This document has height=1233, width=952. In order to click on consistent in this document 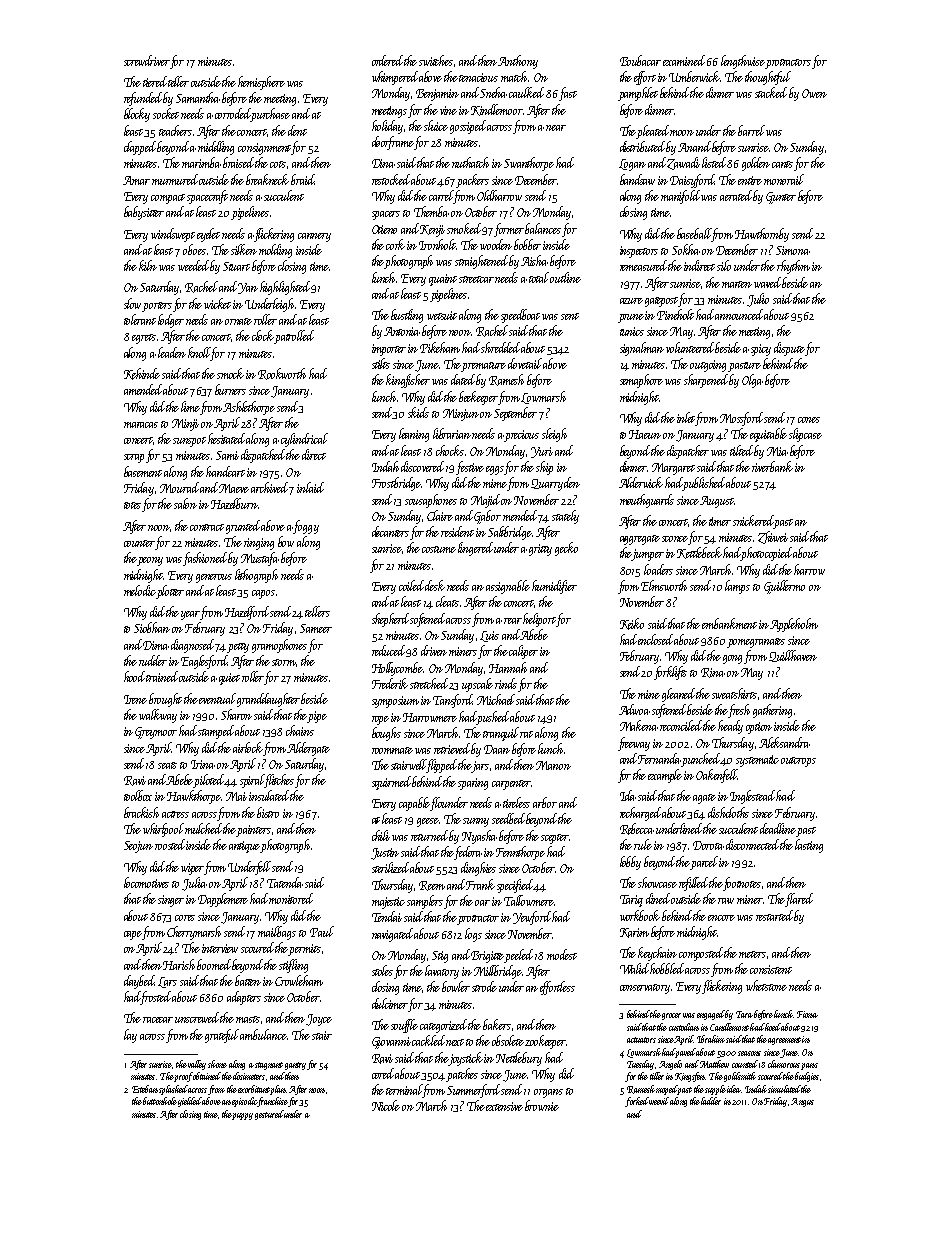, I will do `click(771, 969)`.
